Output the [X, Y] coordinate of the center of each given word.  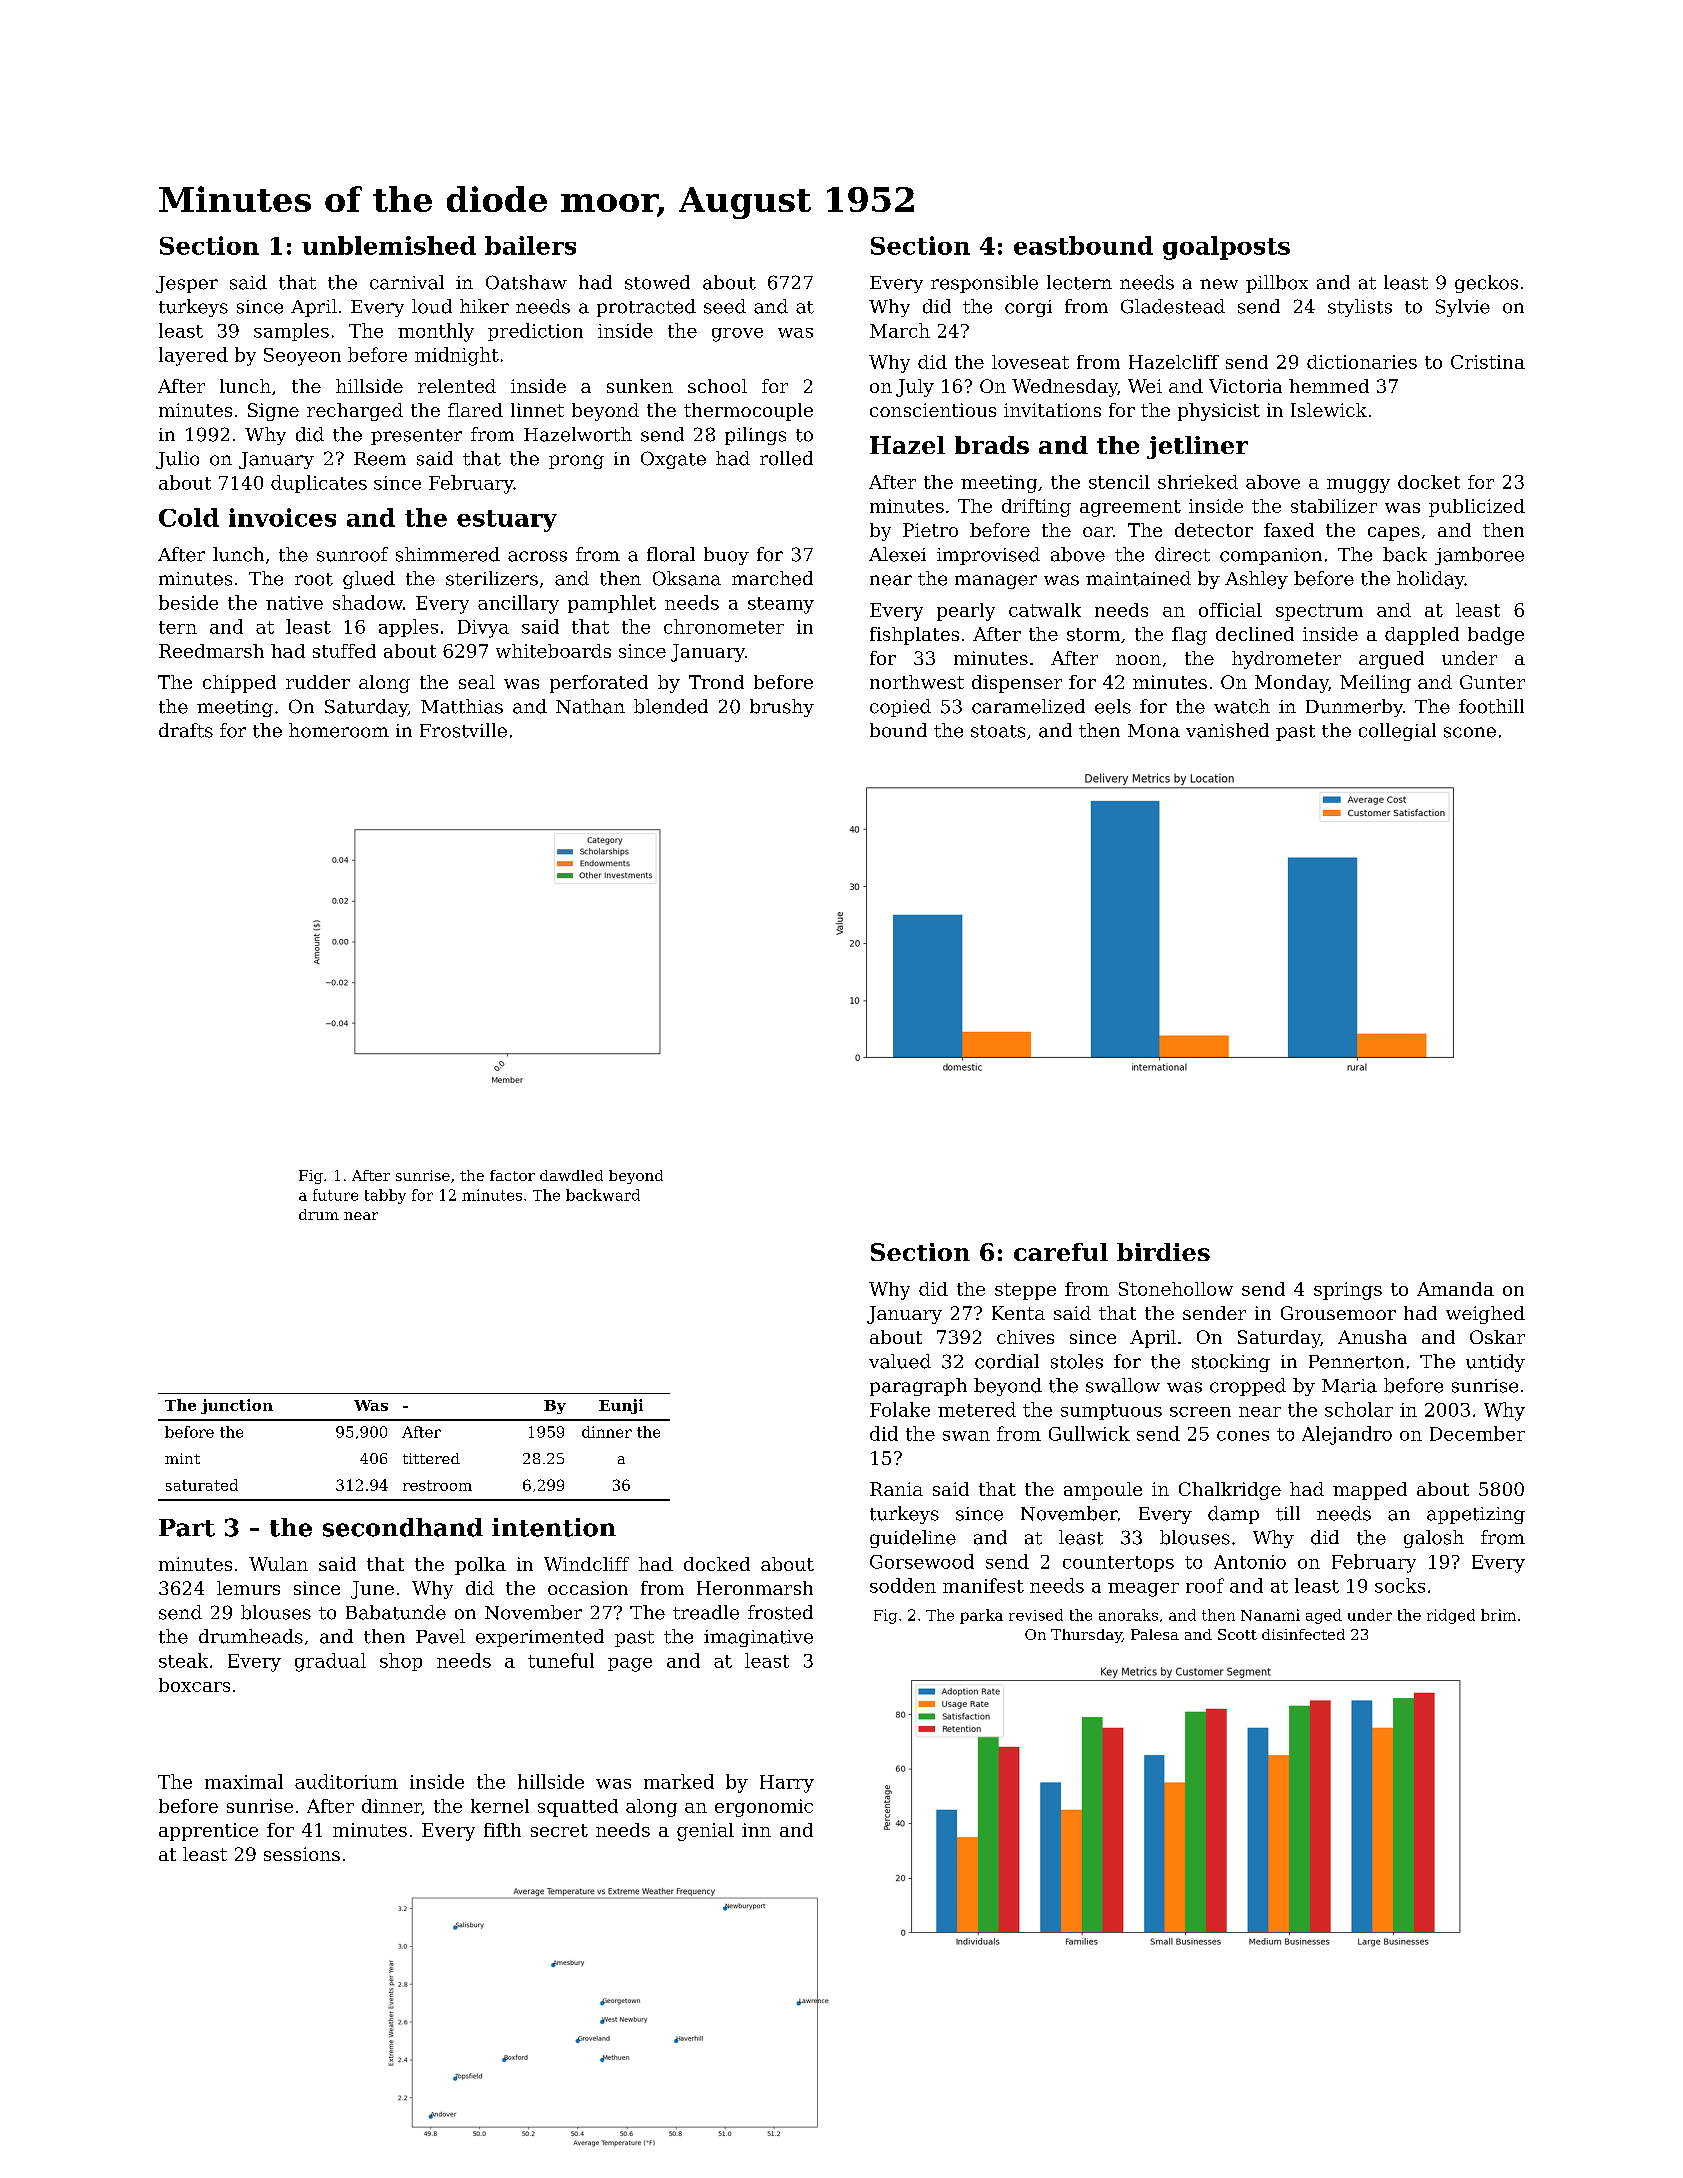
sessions [302, 1854]
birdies [1163, 1252]
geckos [1486, 284]
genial [705, 1832]
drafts [186, 730]
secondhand [403, 1527]
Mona [1154, 731]
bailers [530, 245]
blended [671, 706]
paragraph [918, 1387]
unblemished [389, 245]
